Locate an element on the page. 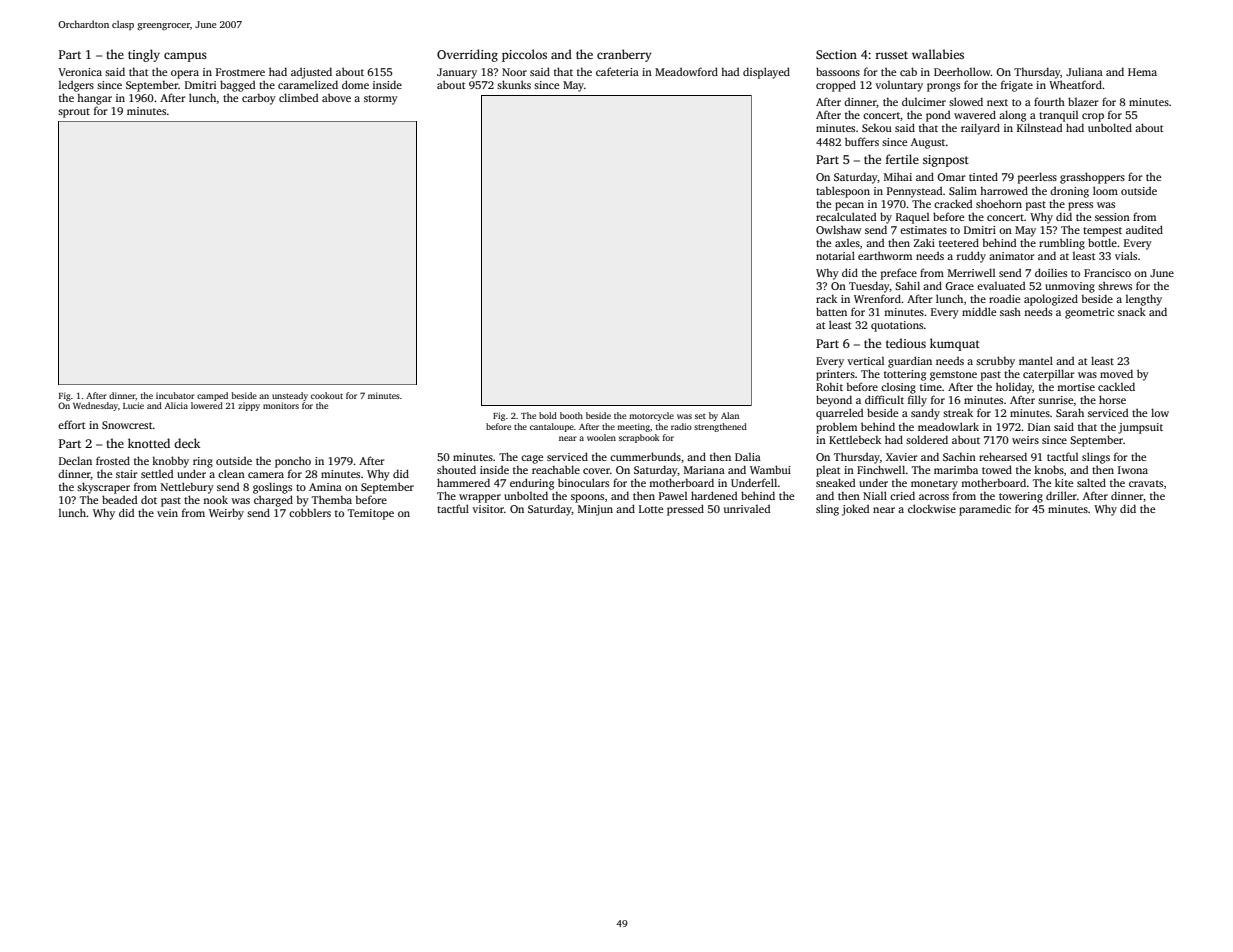 The height and width of the document is (952, 1233). tablespoon is located at coordinates (843, 192).
